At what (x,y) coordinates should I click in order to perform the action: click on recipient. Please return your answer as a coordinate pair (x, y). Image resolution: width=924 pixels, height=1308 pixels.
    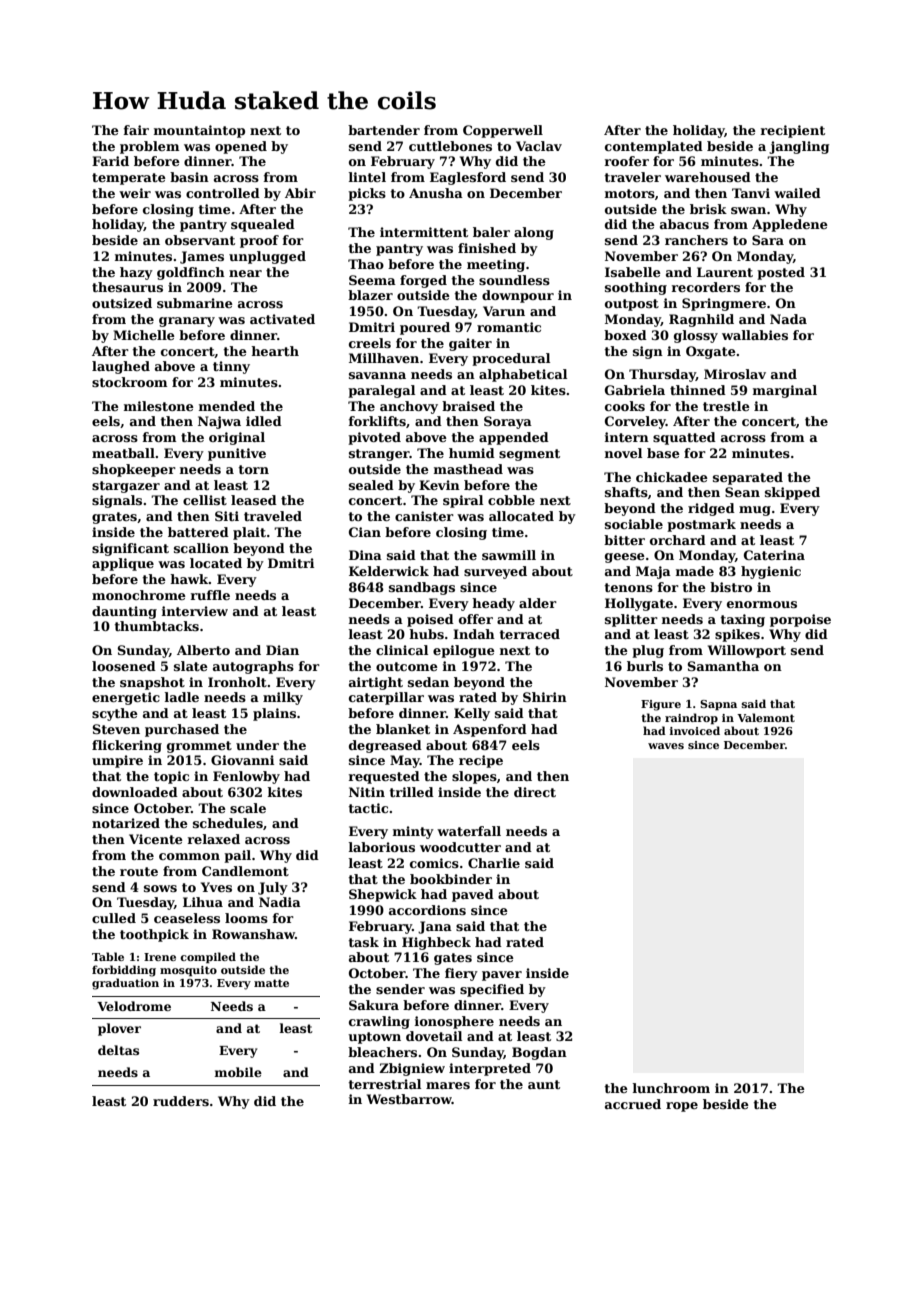
    Looking at the image, I should click on (793, 131).
